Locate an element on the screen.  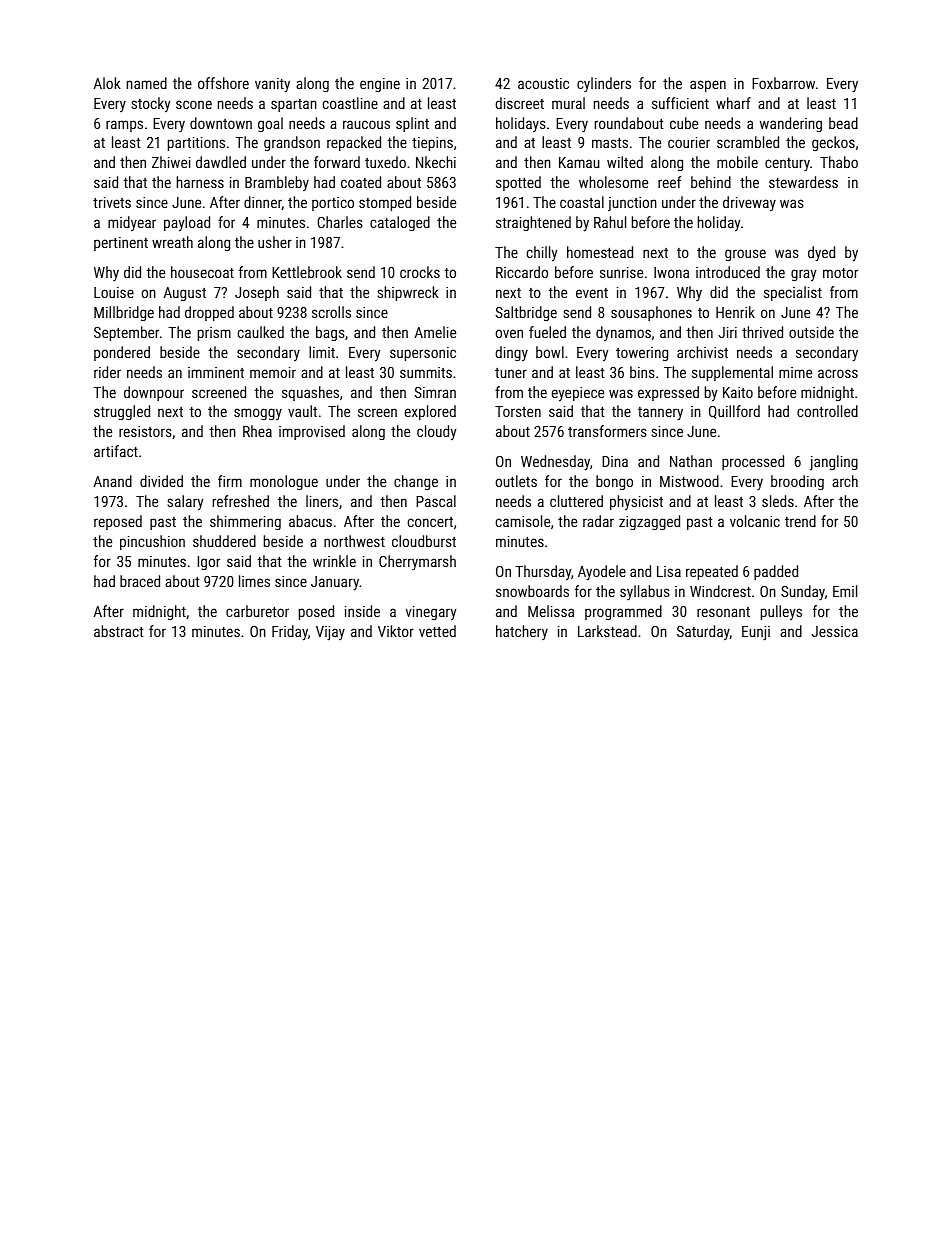
tiepins is located at coordinates (432, 144).
